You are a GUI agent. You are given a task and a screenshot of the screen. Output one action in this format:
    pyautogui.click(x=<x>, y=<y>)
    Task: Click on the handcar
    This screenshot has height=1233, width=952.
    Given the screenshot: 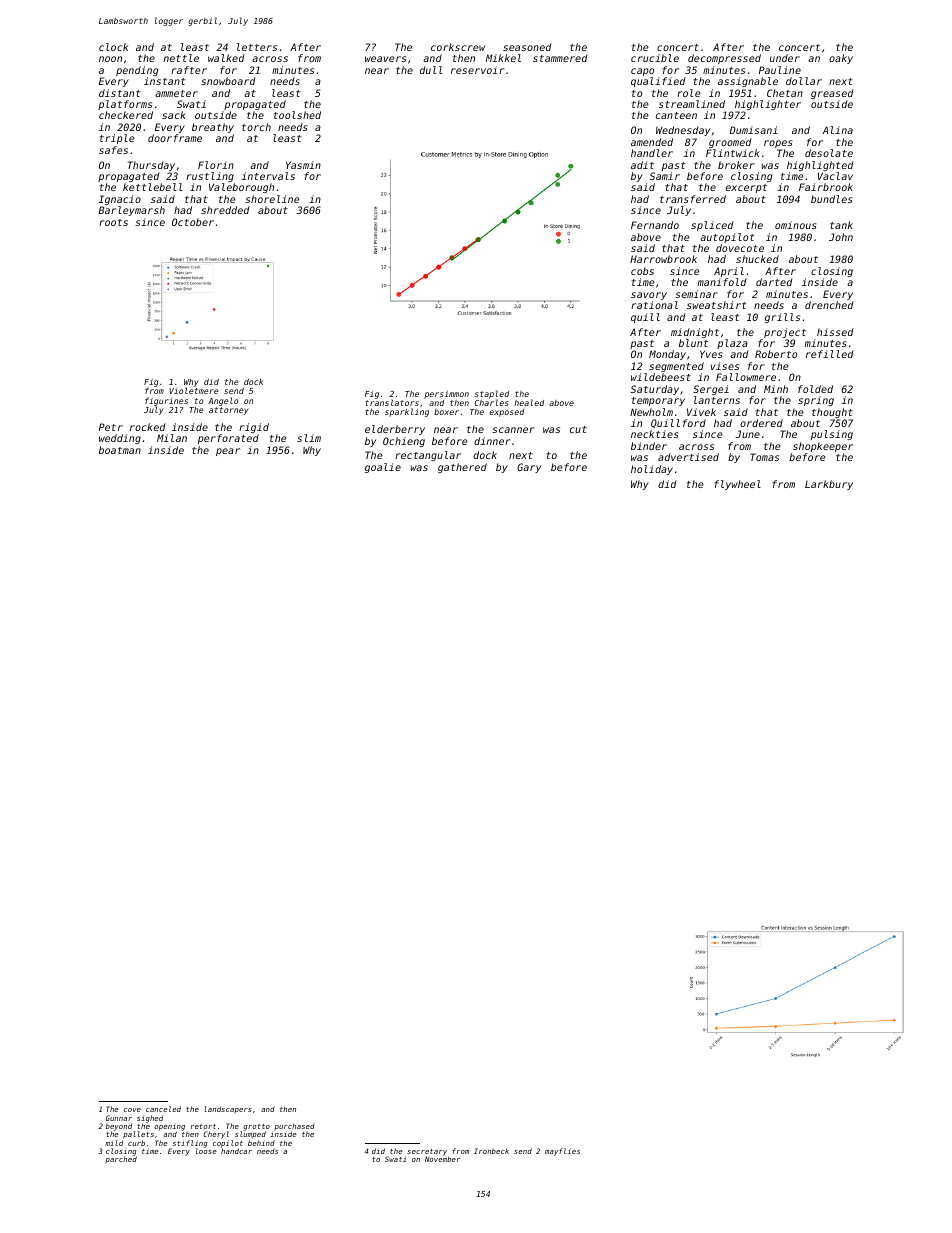 What is the action you would take?
    pyautogui.click(x=236, y=1151)
